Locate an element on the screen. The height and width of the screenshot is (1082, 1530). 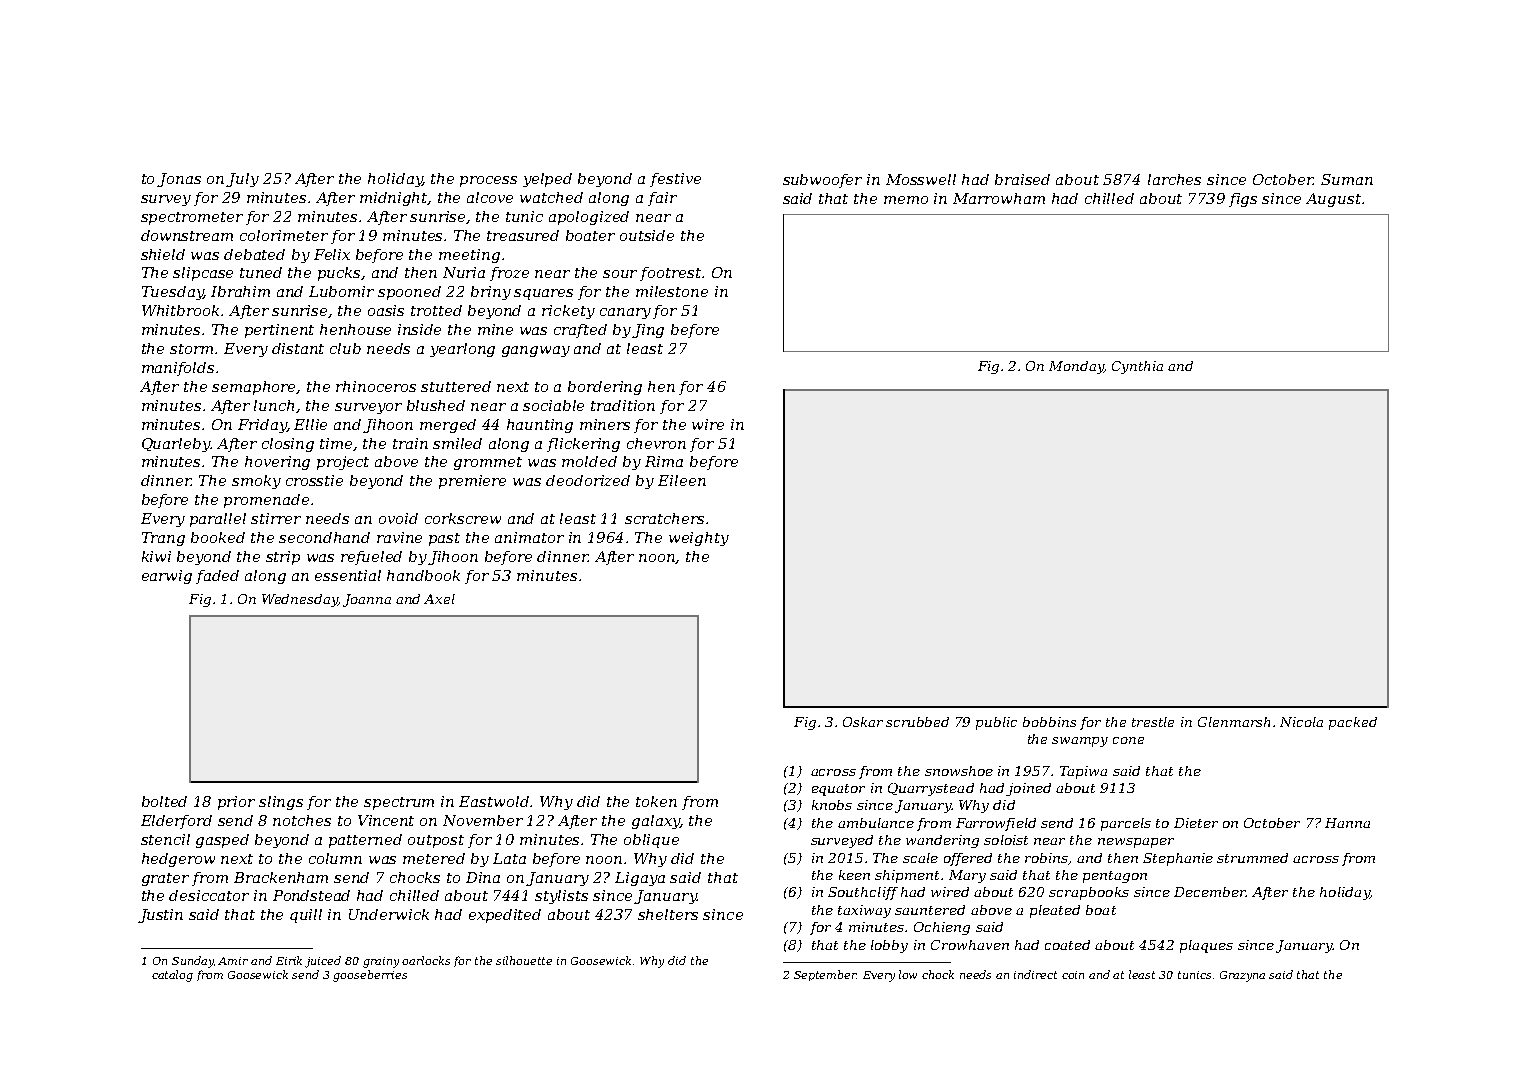
slipcase is located at coordinates (203, 274).
